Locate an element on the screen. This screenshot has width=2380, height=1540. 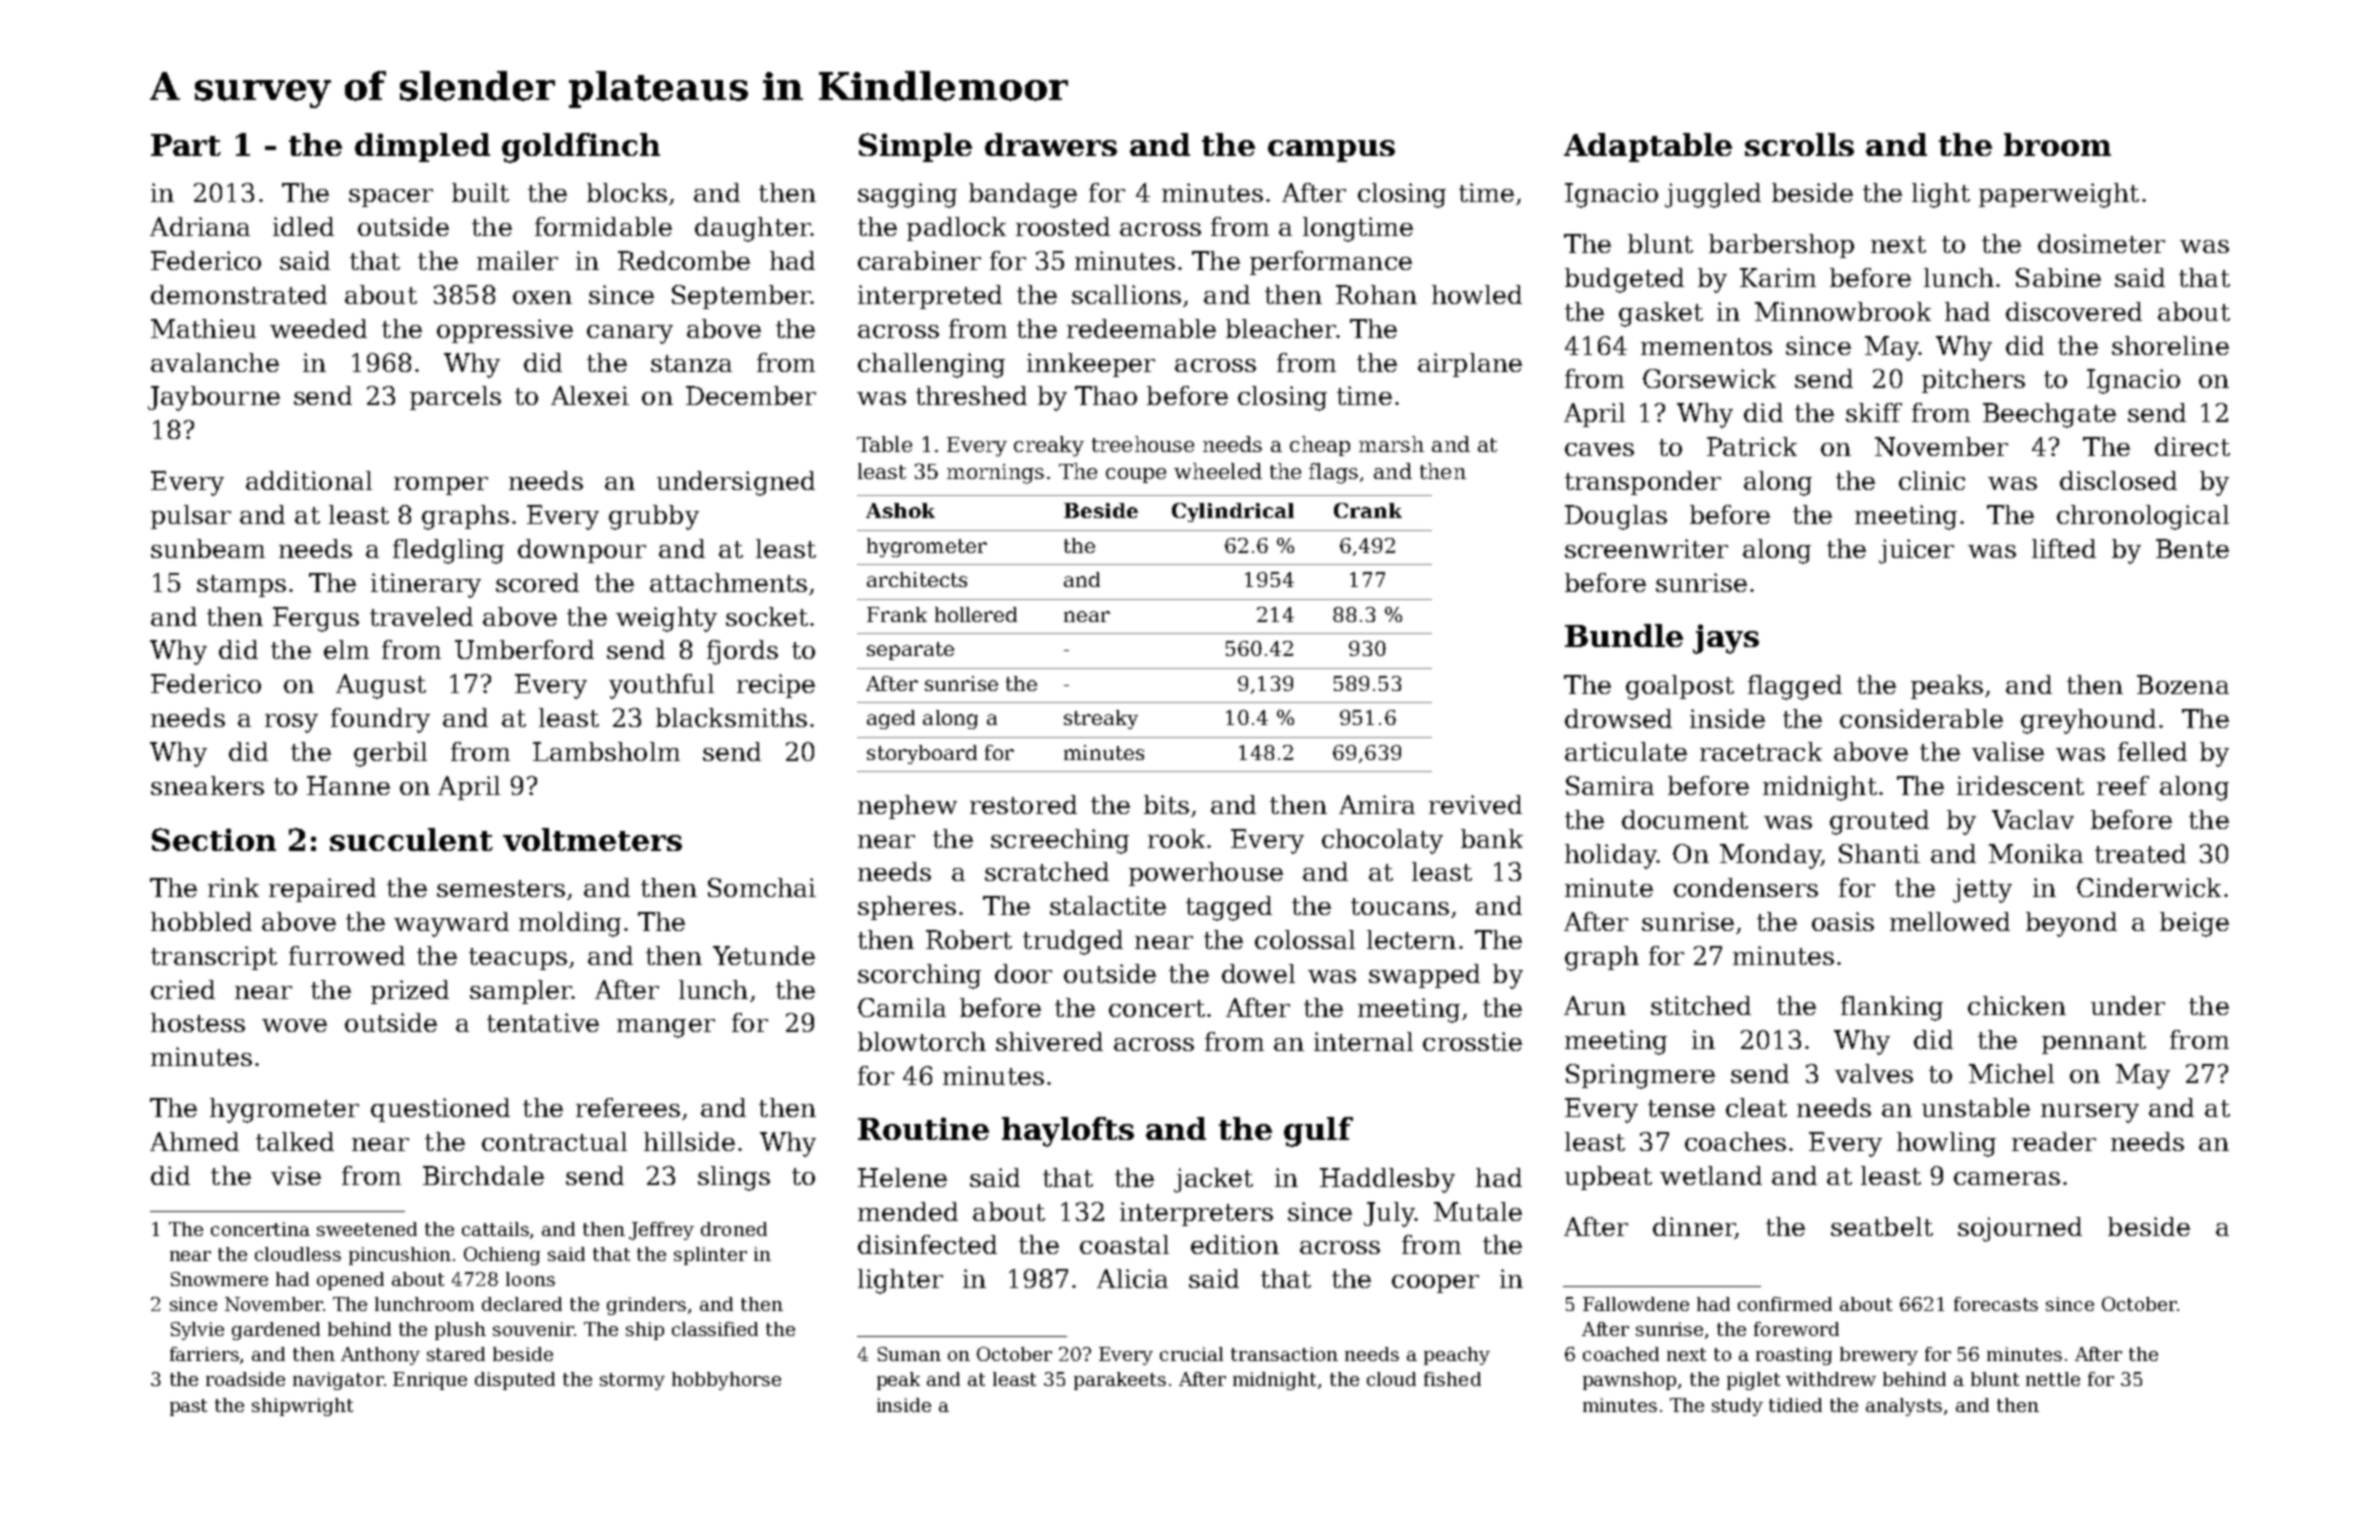
mementos is located at coordinates (1706, 346).
